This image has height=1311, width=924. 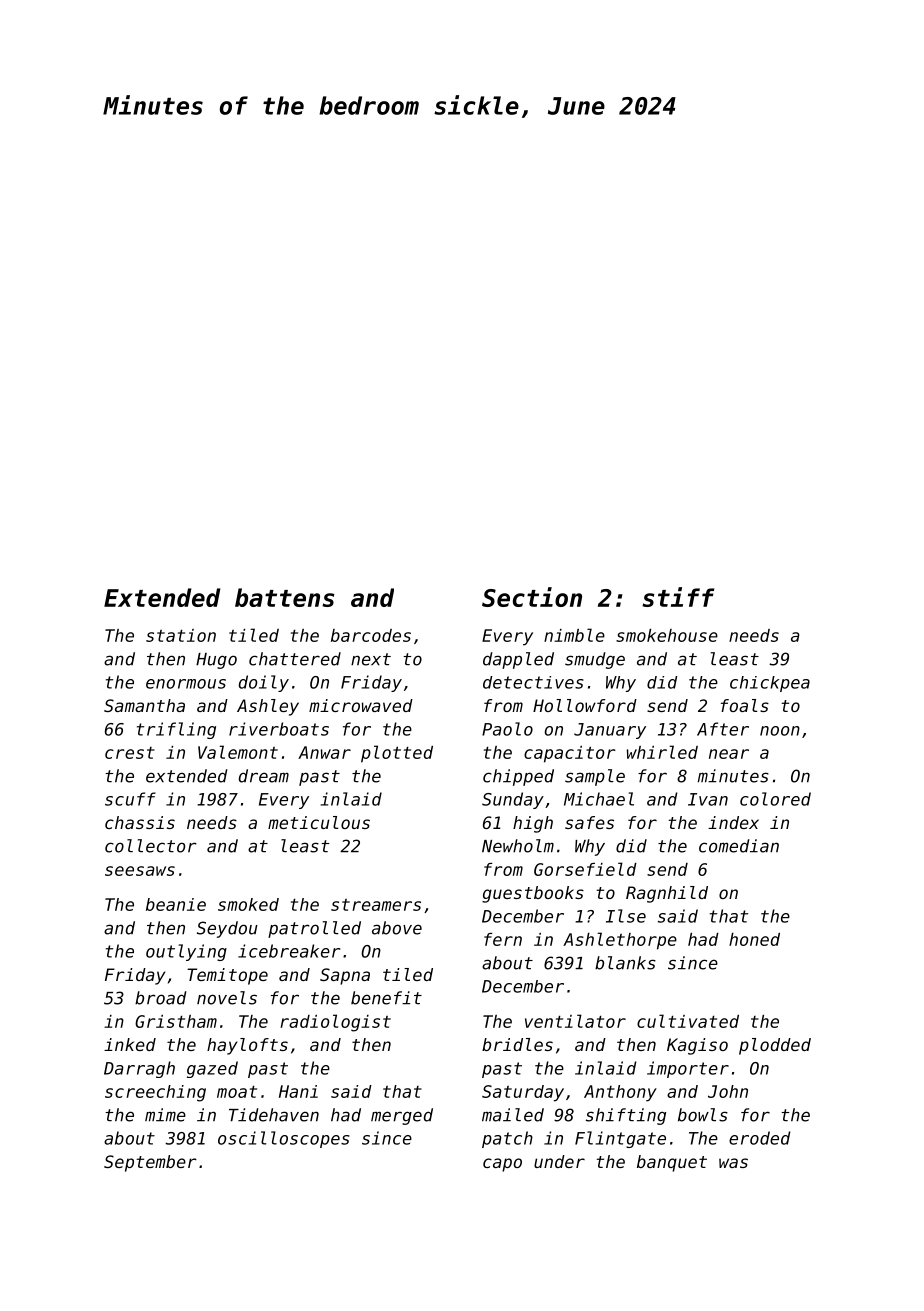 What do you see at coordinates (595, 660) in the image?
I see `smudge` at bounding box center [595, 660].
